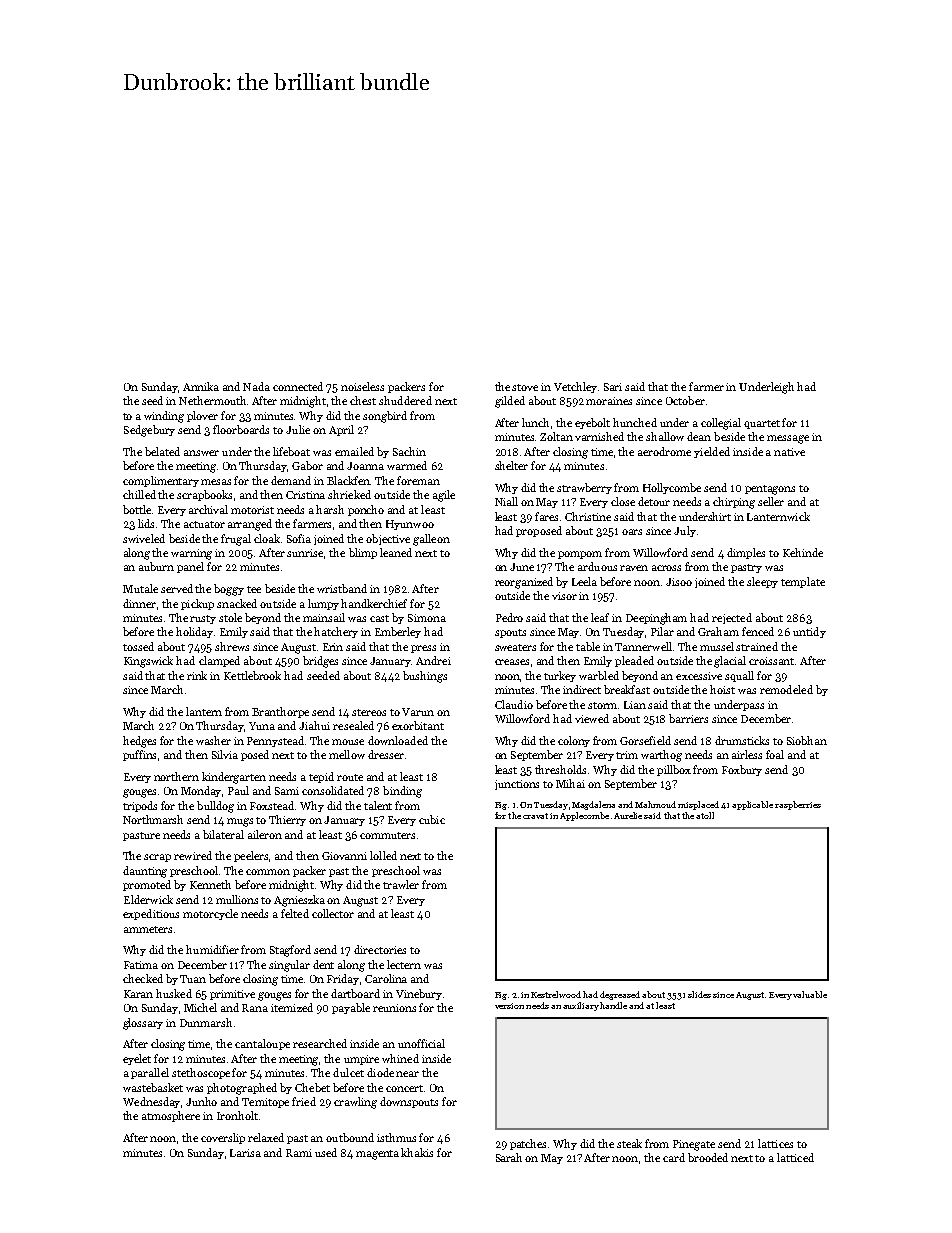  What do you see at coordinates (575, 387) in the page?
I see `Vetchley` at bounding box center [575, 387].
